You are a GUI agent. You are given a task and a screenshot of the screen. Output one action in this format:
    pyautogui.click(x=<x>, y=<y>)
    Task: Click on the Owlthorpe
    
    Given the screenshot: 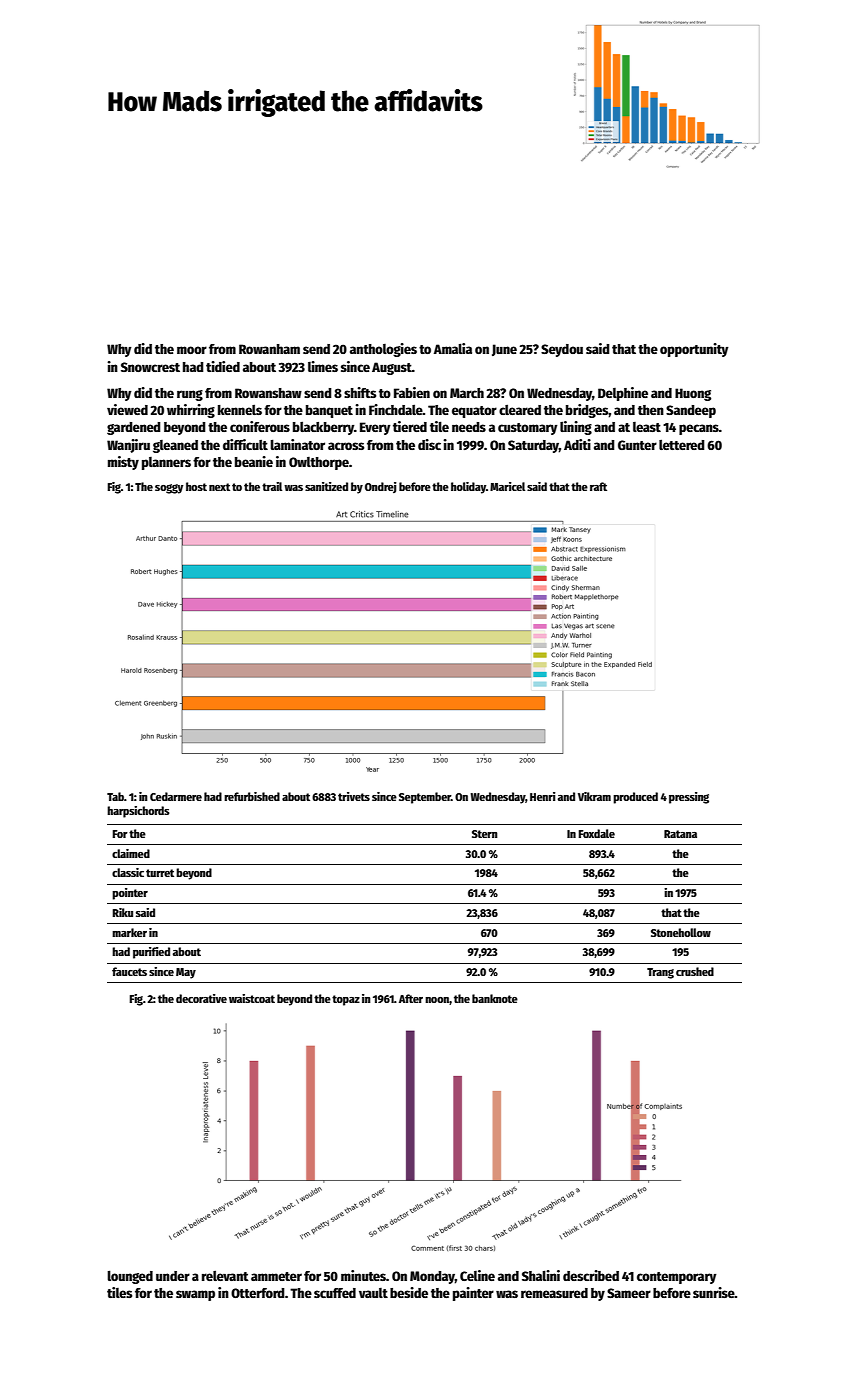 What is the action you would take?
    pyautogui.click(x=319, y=463)
